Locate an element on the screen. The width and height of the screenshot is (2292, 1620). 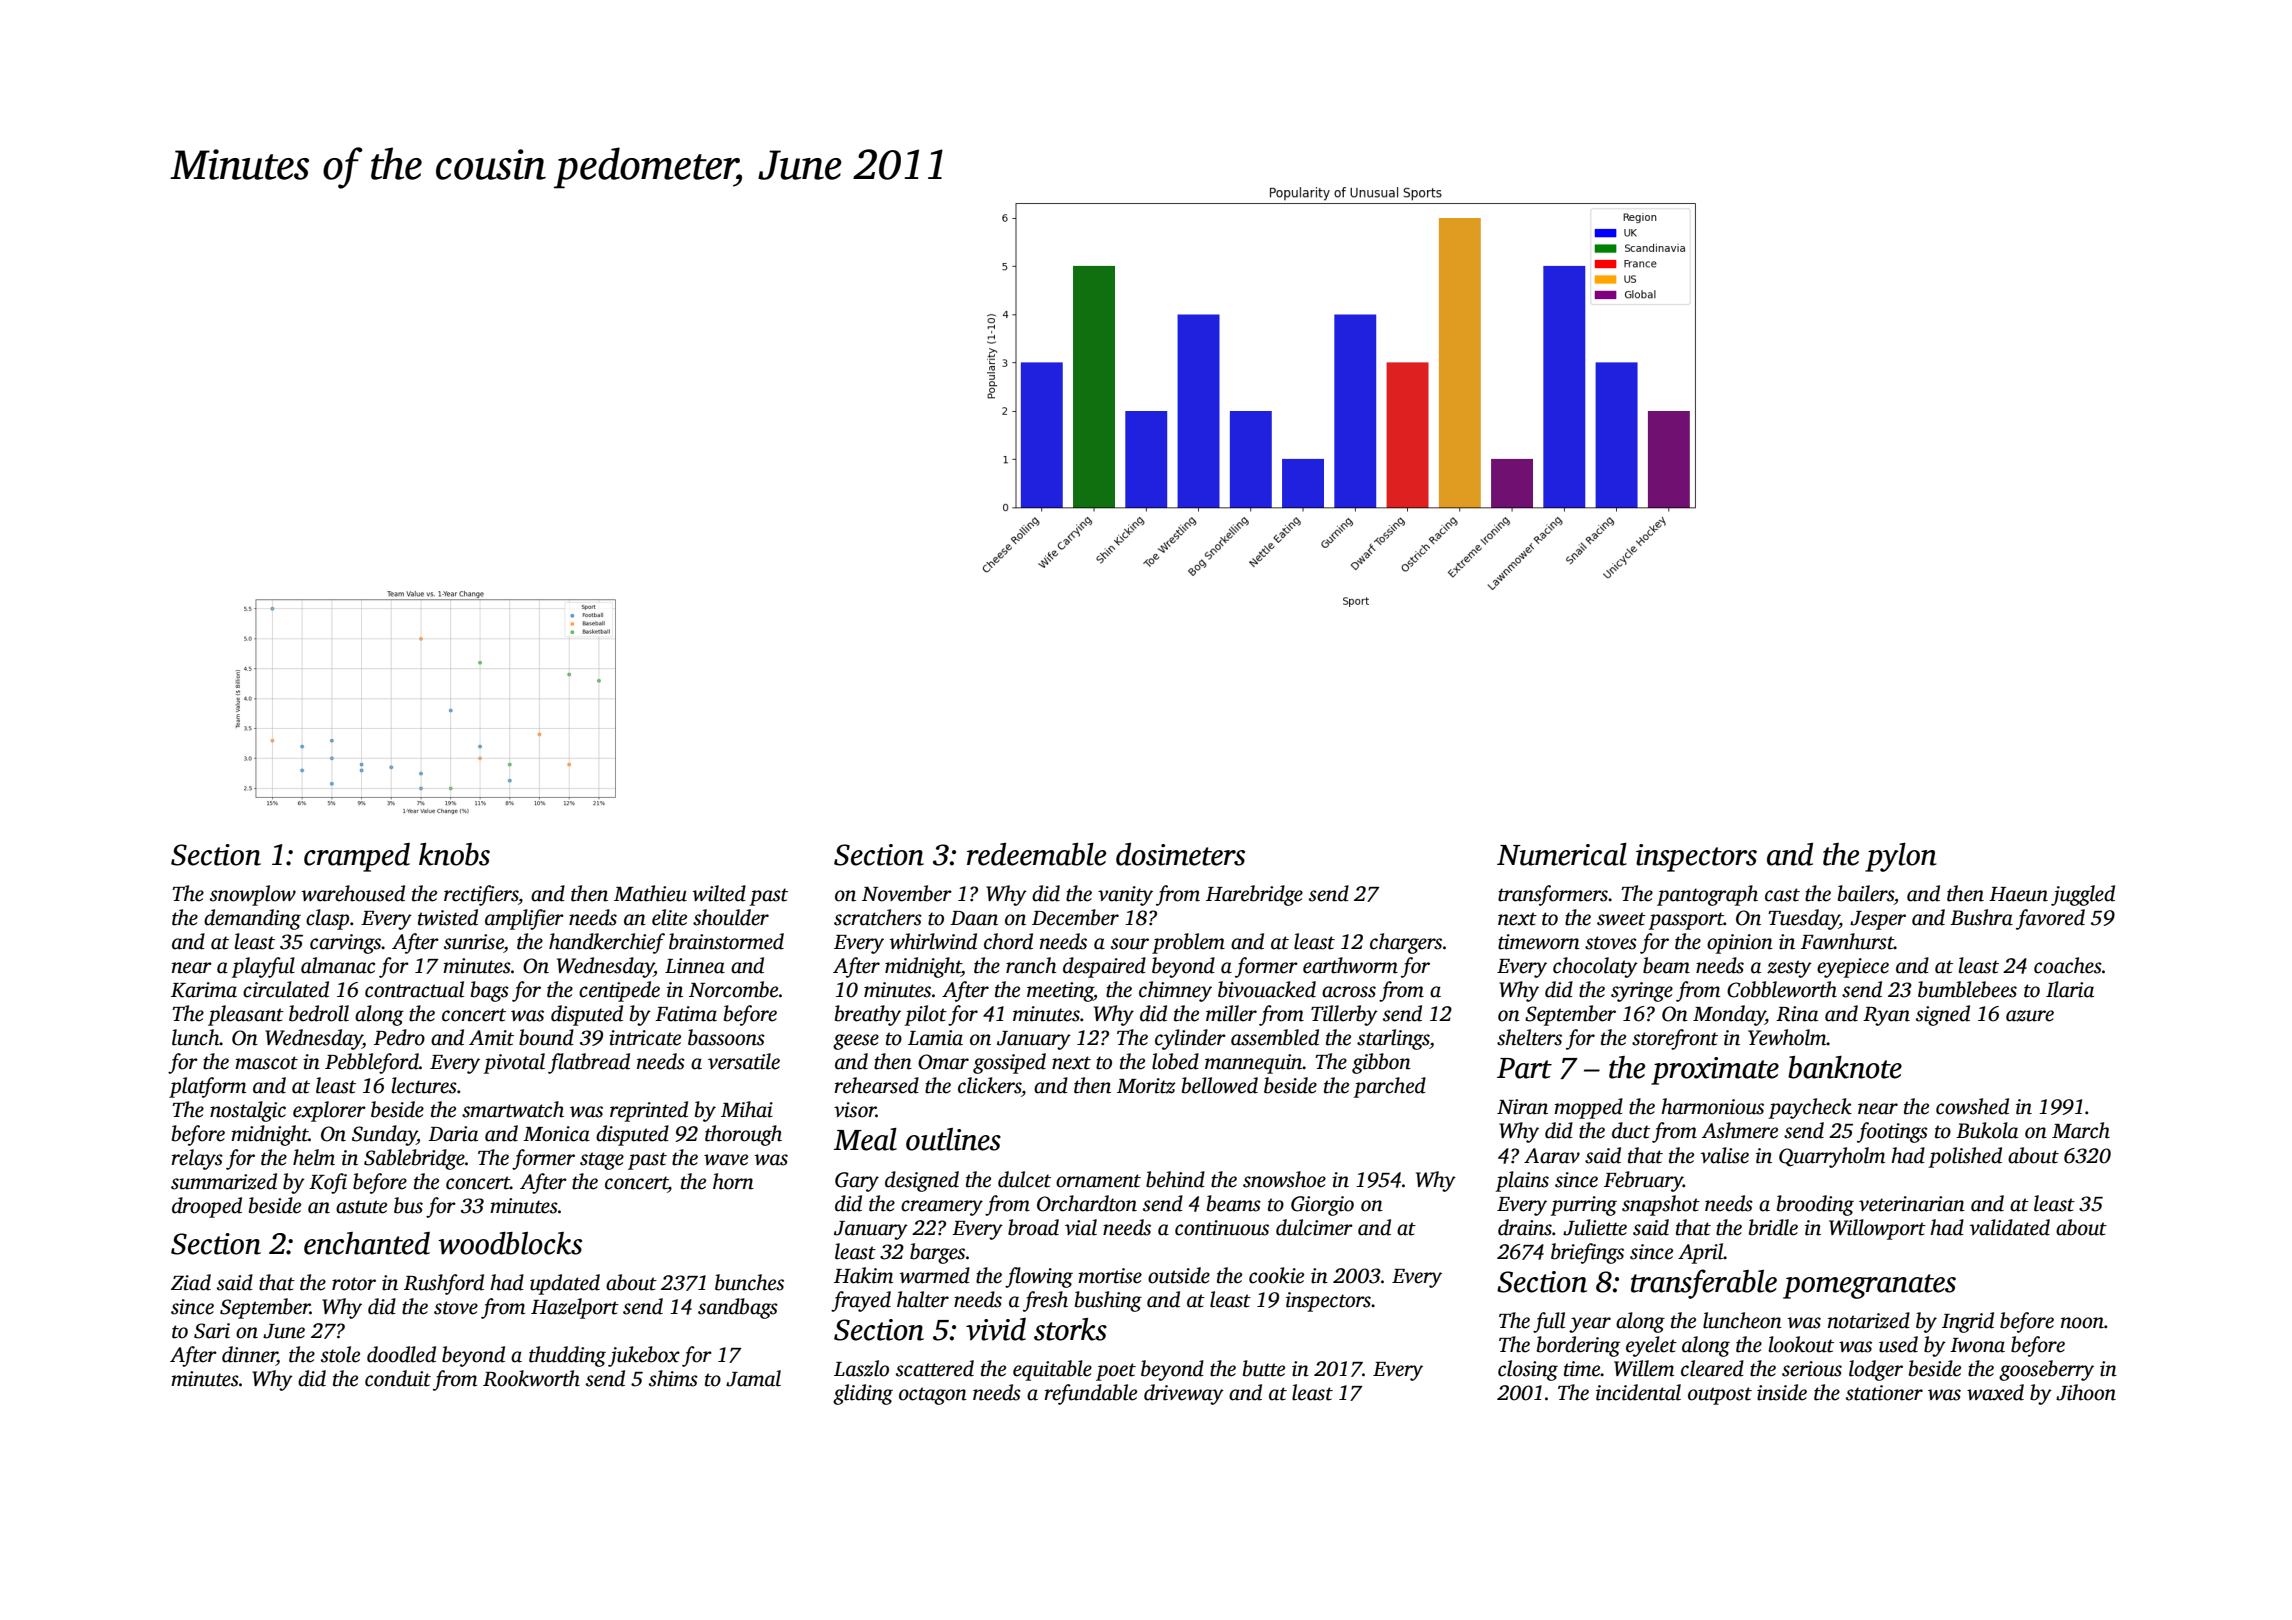
full is located at coordinates (1549, 1322).
